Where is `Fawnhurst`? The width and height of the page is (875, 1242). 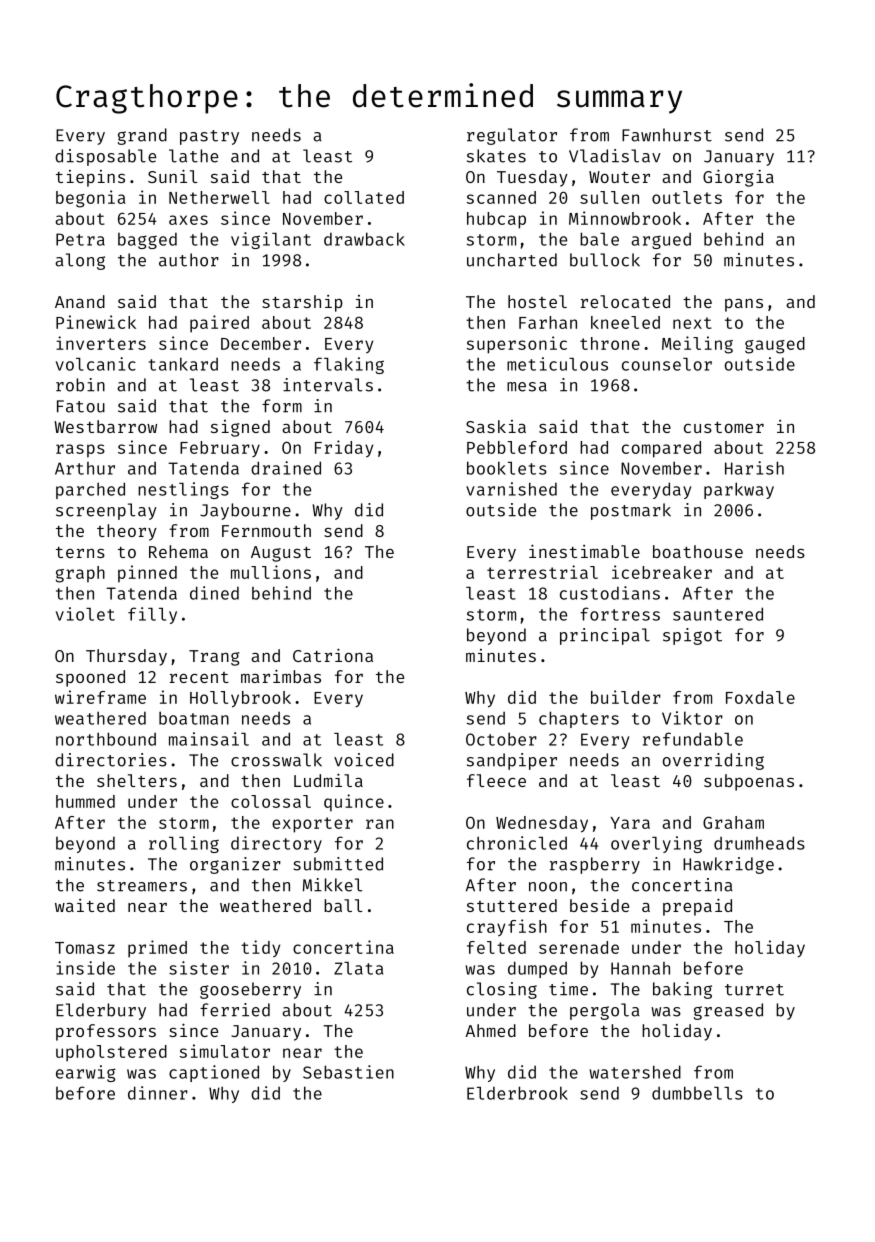 Fawnhurst is located at coordinates (667, 135).
